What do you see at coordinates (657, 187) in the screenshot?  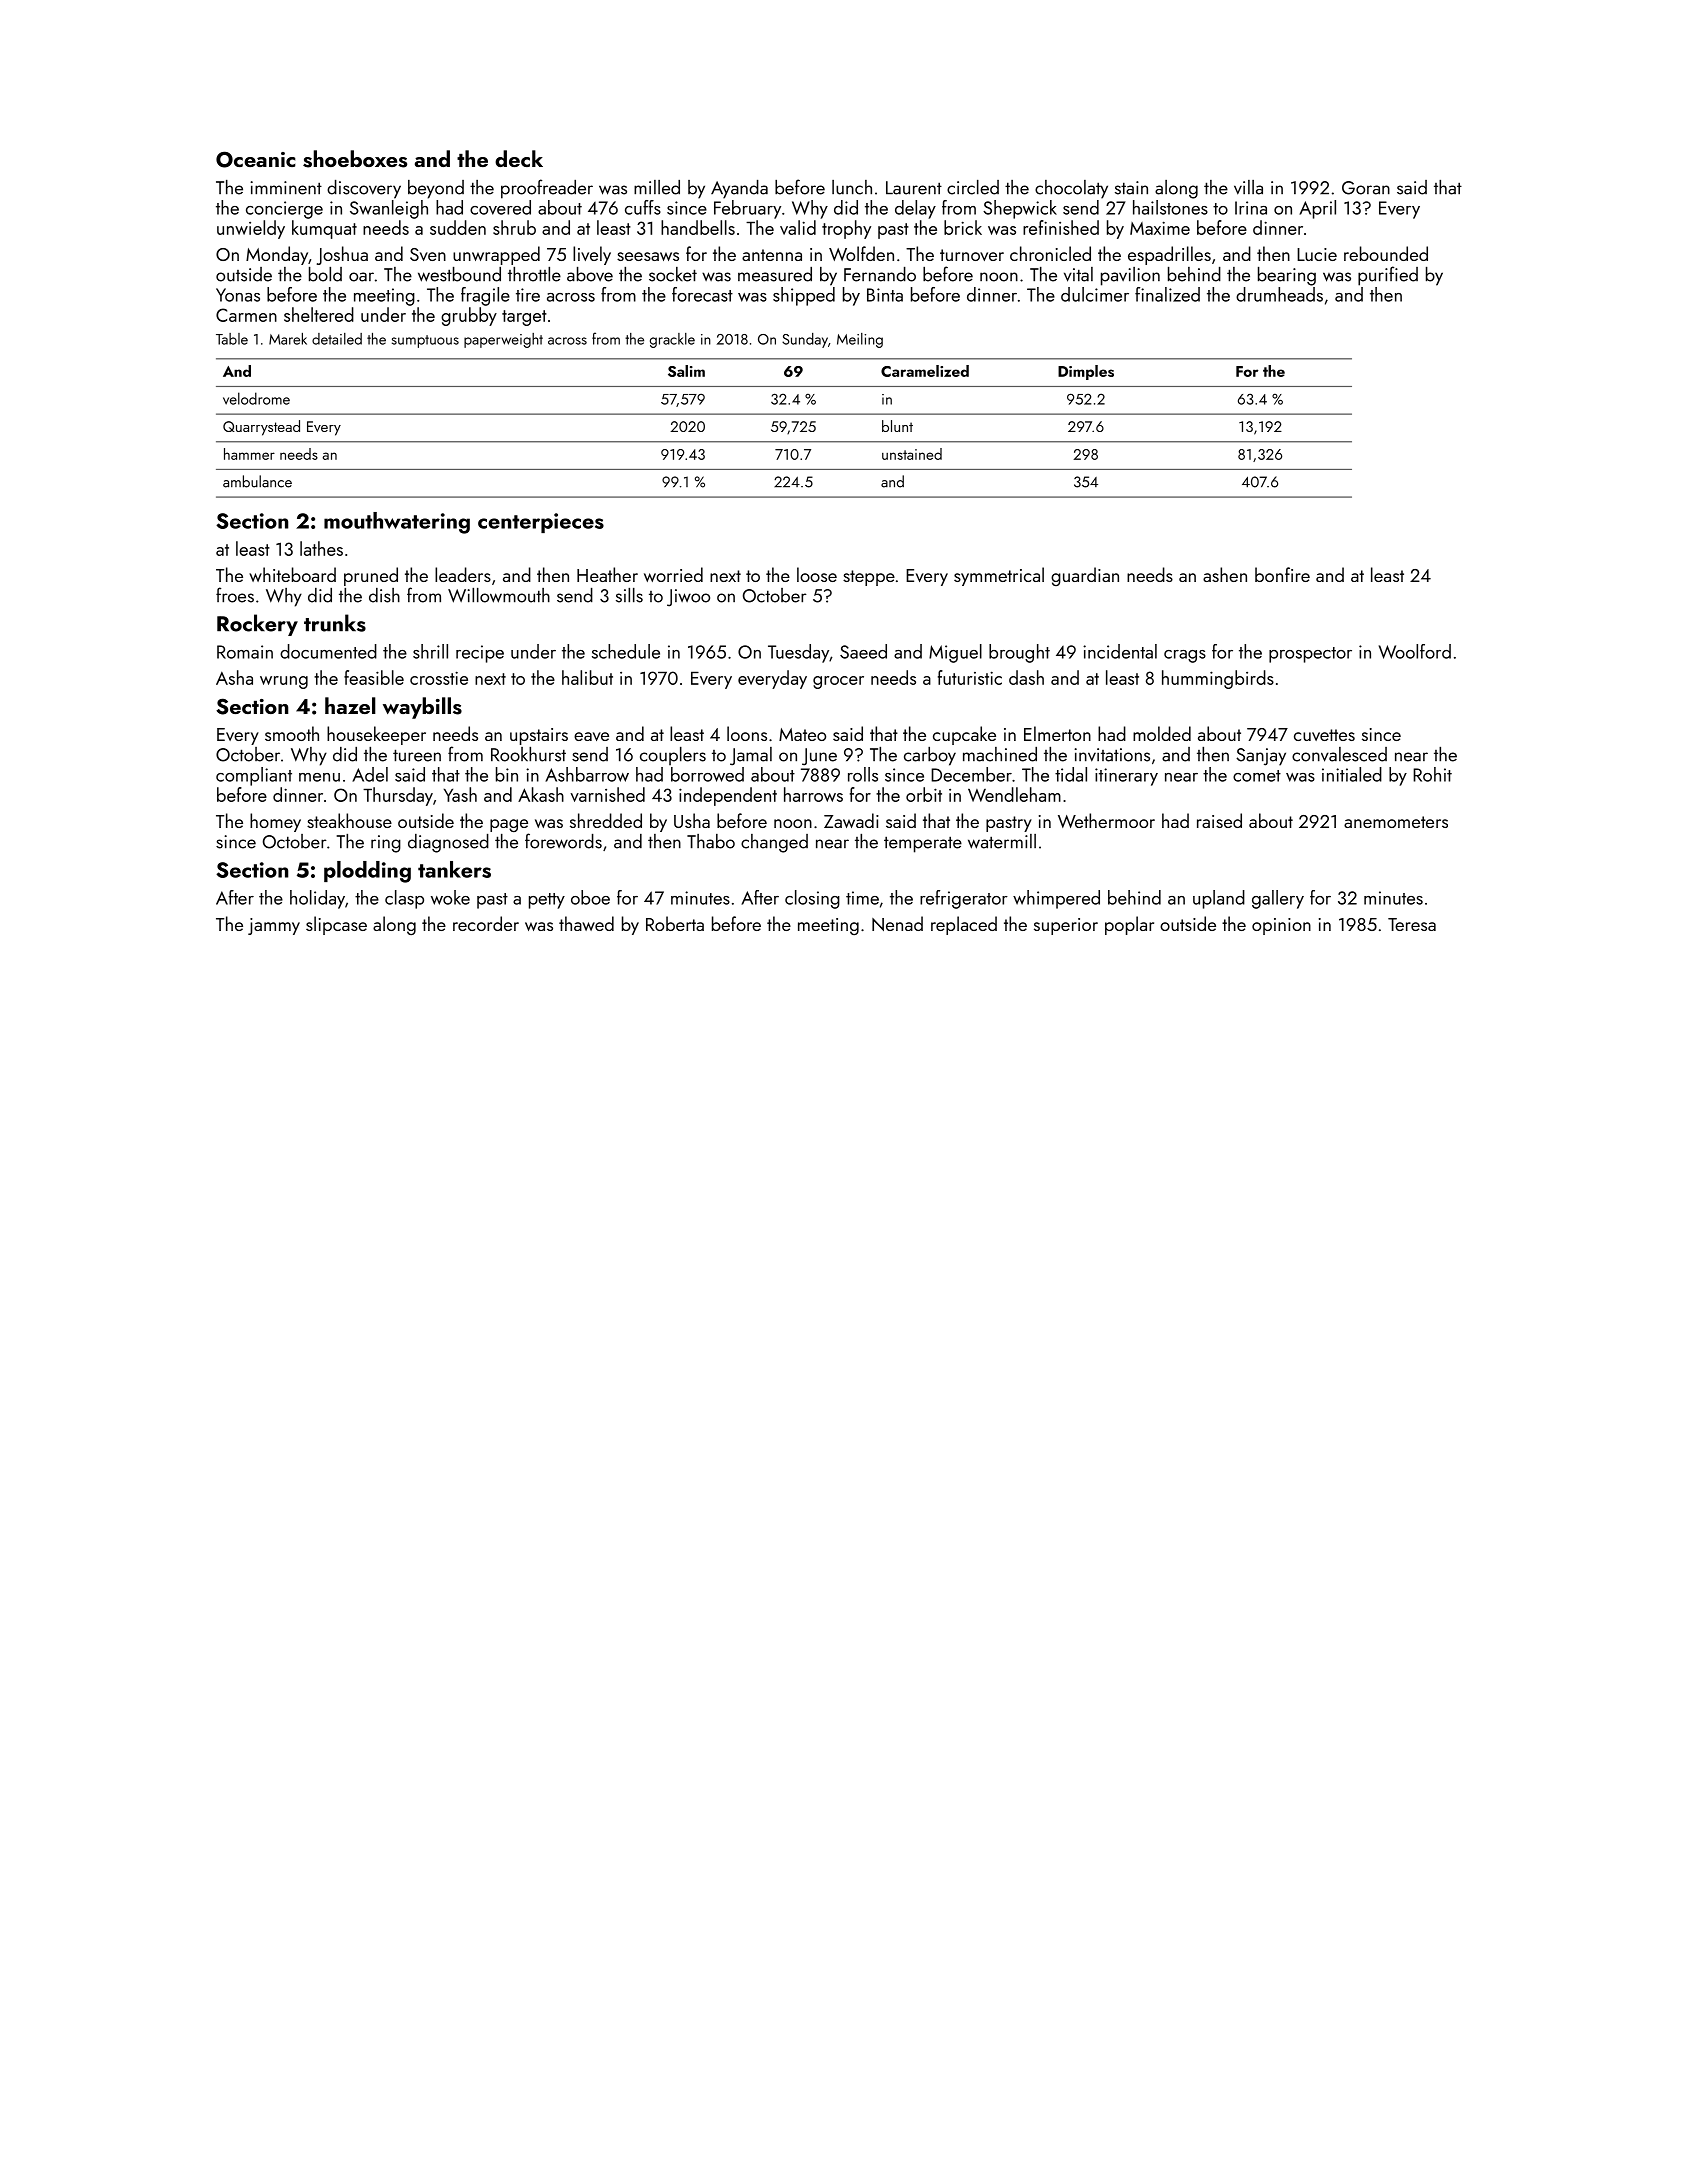 I see `milled` at bounding box center [657, 187].
